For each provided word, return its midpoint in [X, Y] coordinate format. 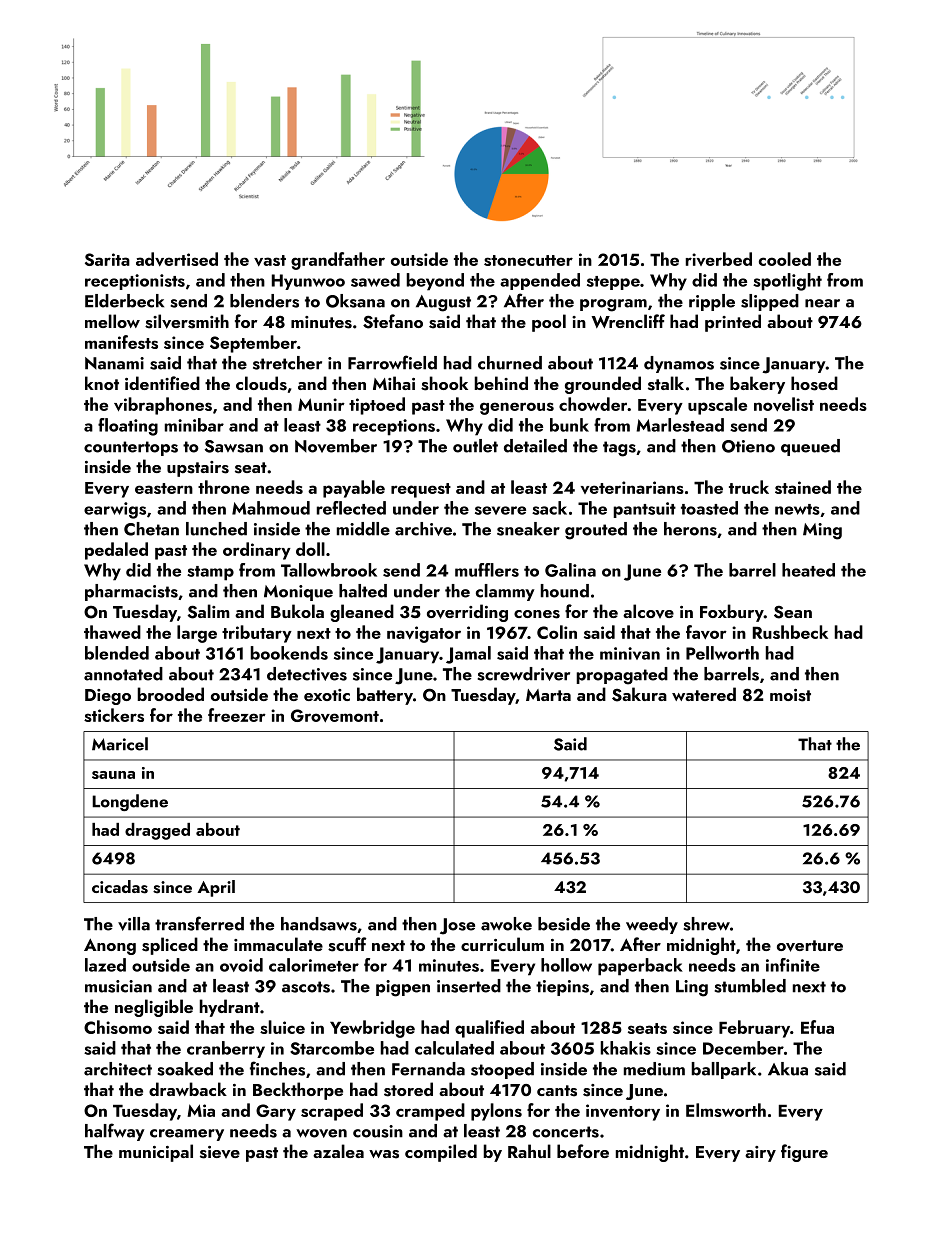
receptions [394, 427]
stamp [210, 573]
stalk [666, 383]
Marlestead [680, 425]
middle [363, 529]
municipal [156, 1153]
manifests [121, 342]
